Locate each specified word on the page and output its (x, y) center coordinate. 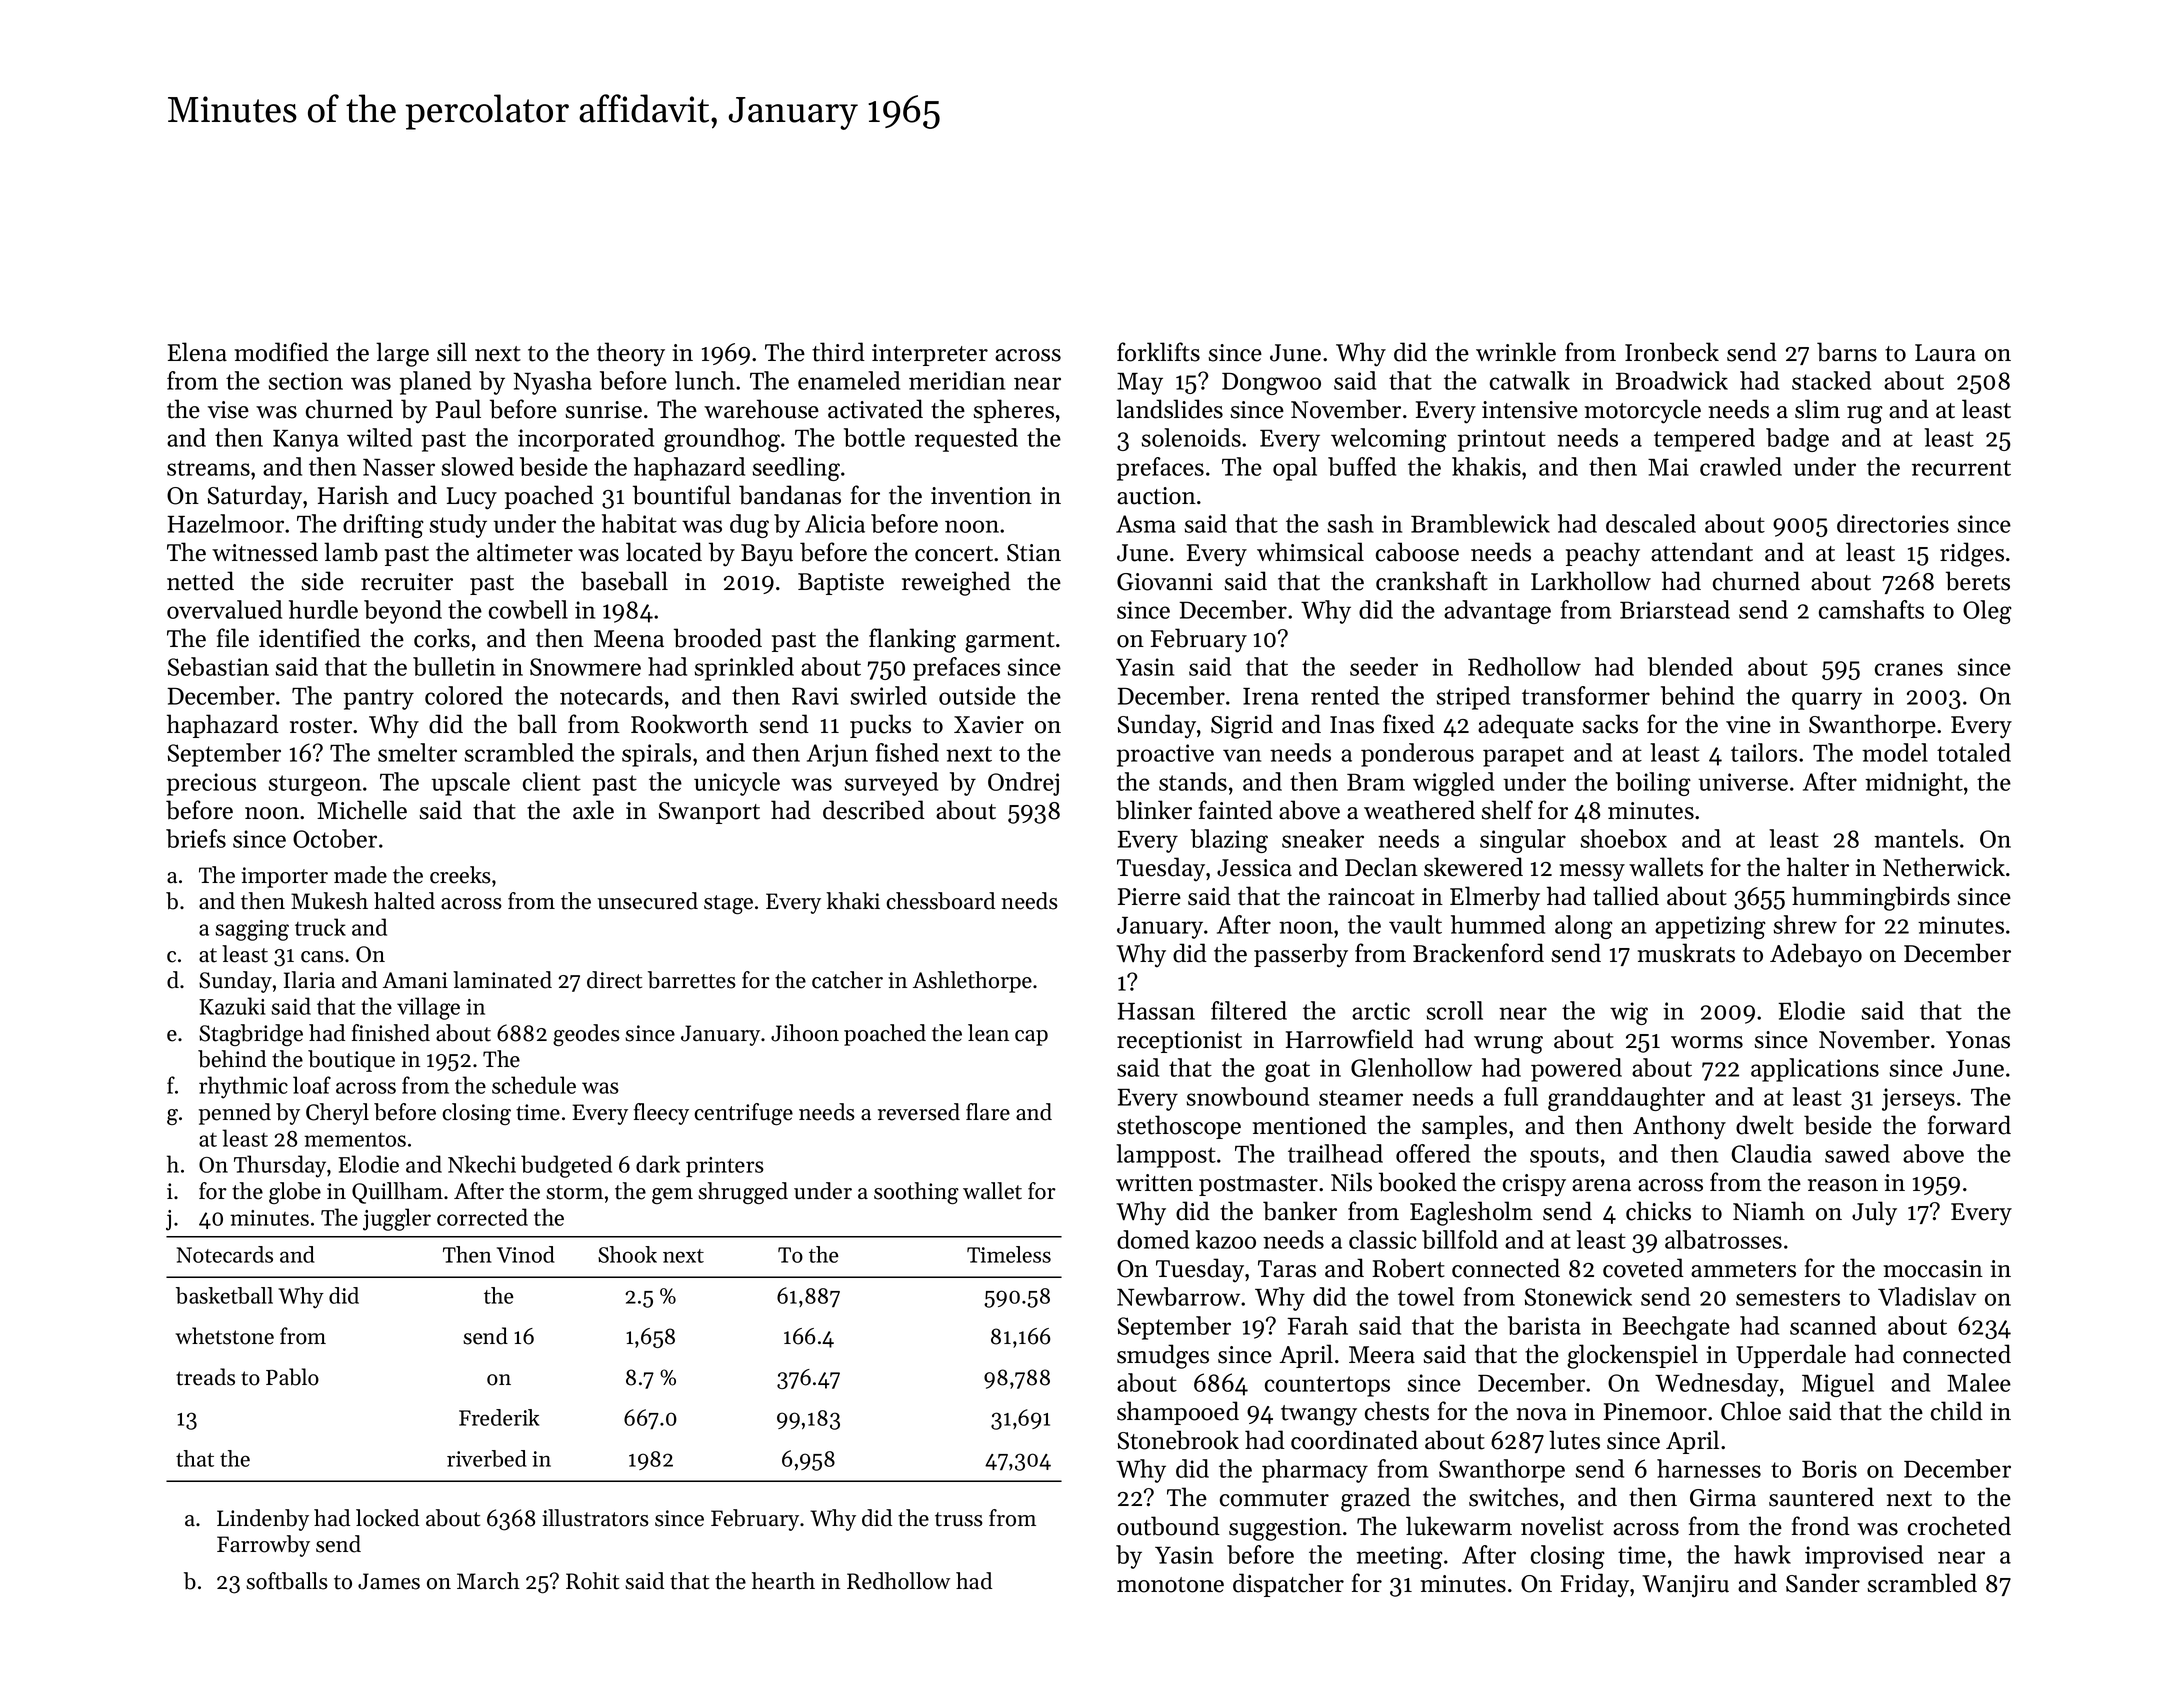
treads (205, 1377)
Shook (627, 1254)
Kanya (306, 441)
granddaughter (1626, 1099)
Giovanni (1165, 582)
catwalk (1530, 380)
